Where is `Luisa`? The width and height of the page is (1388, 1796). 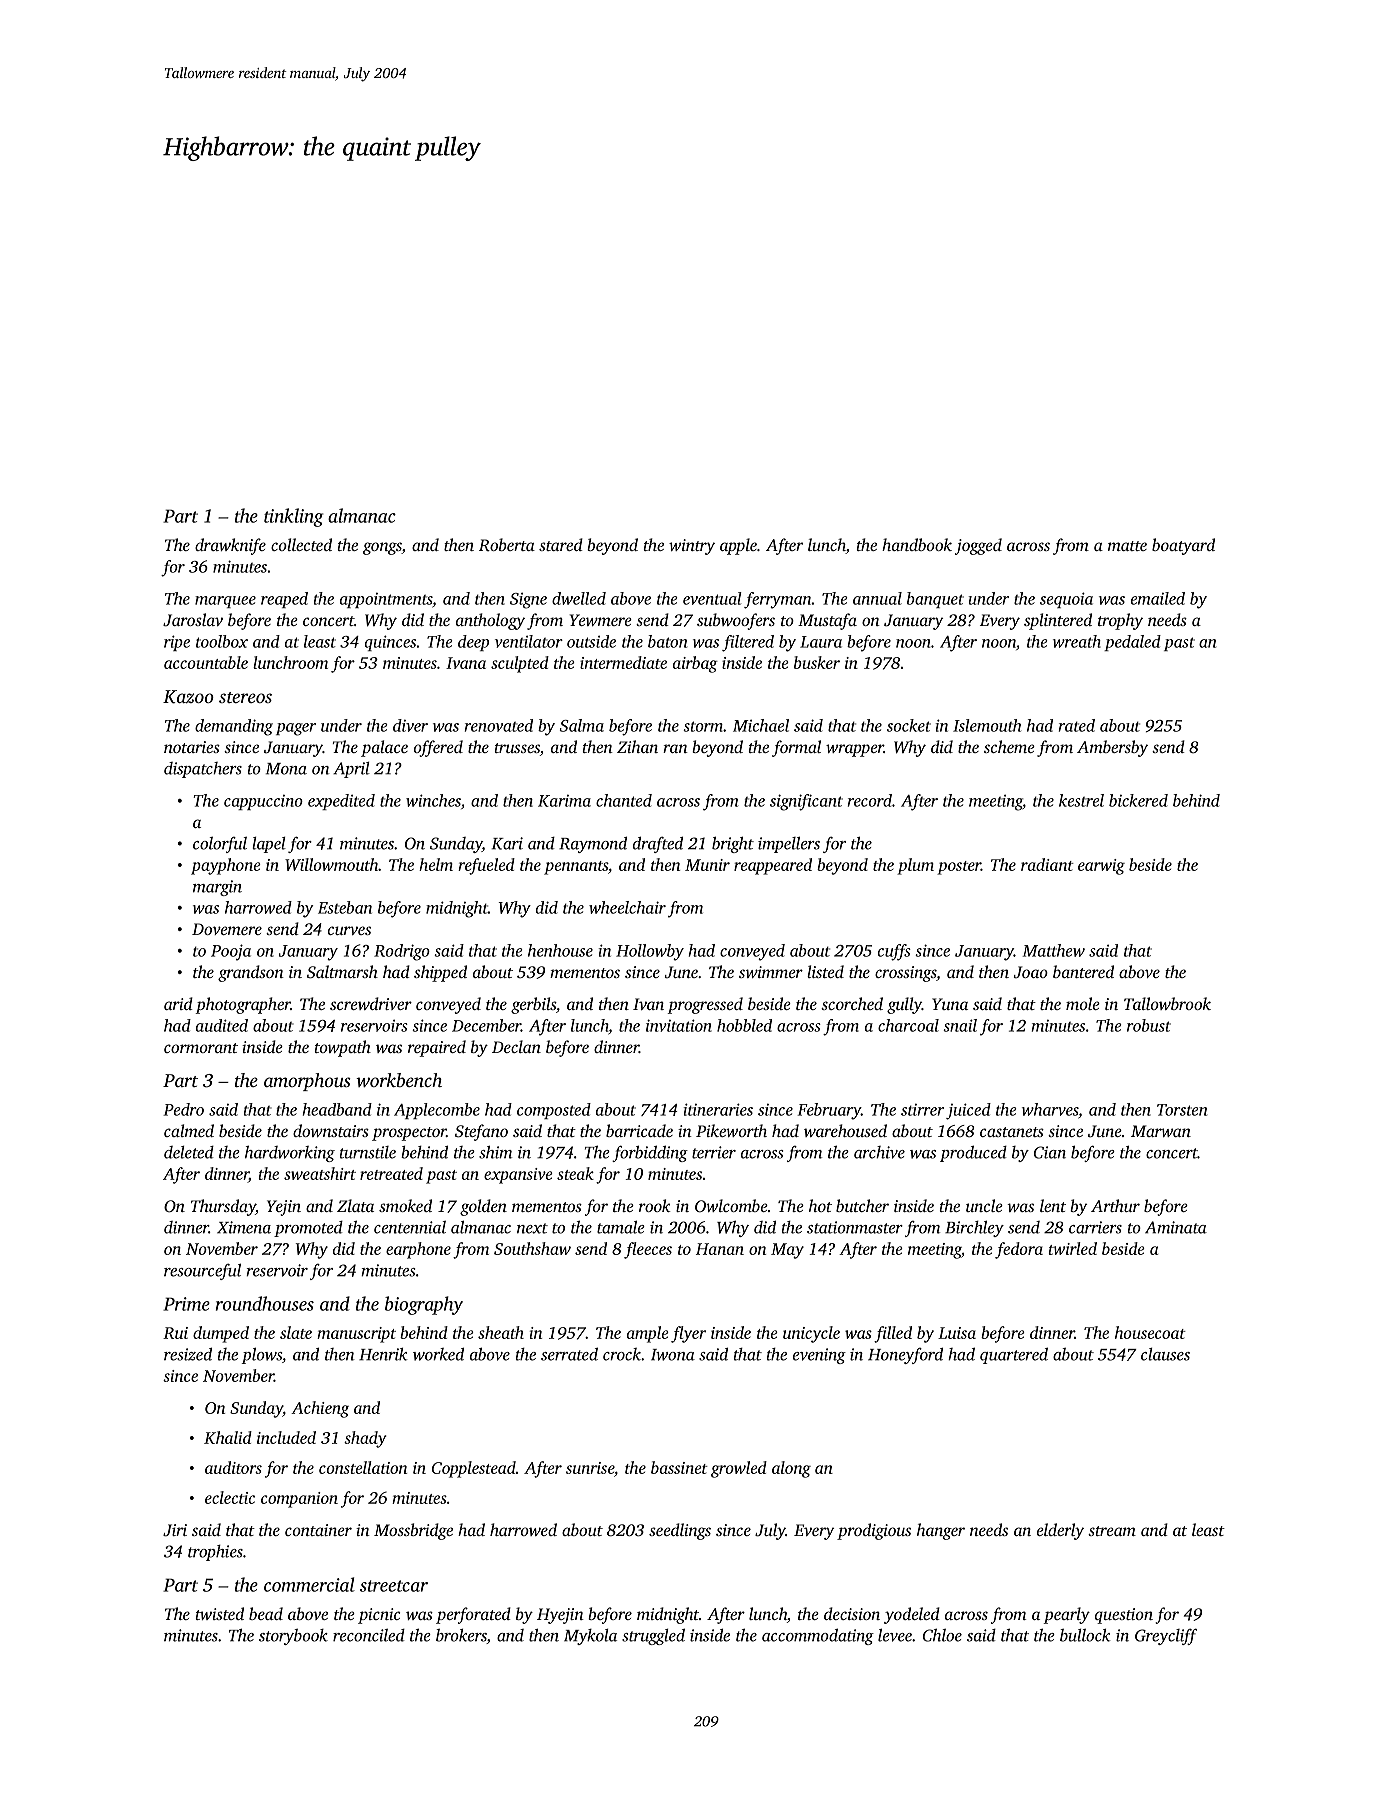 Luisa is located at coordinates (957, 1333).
